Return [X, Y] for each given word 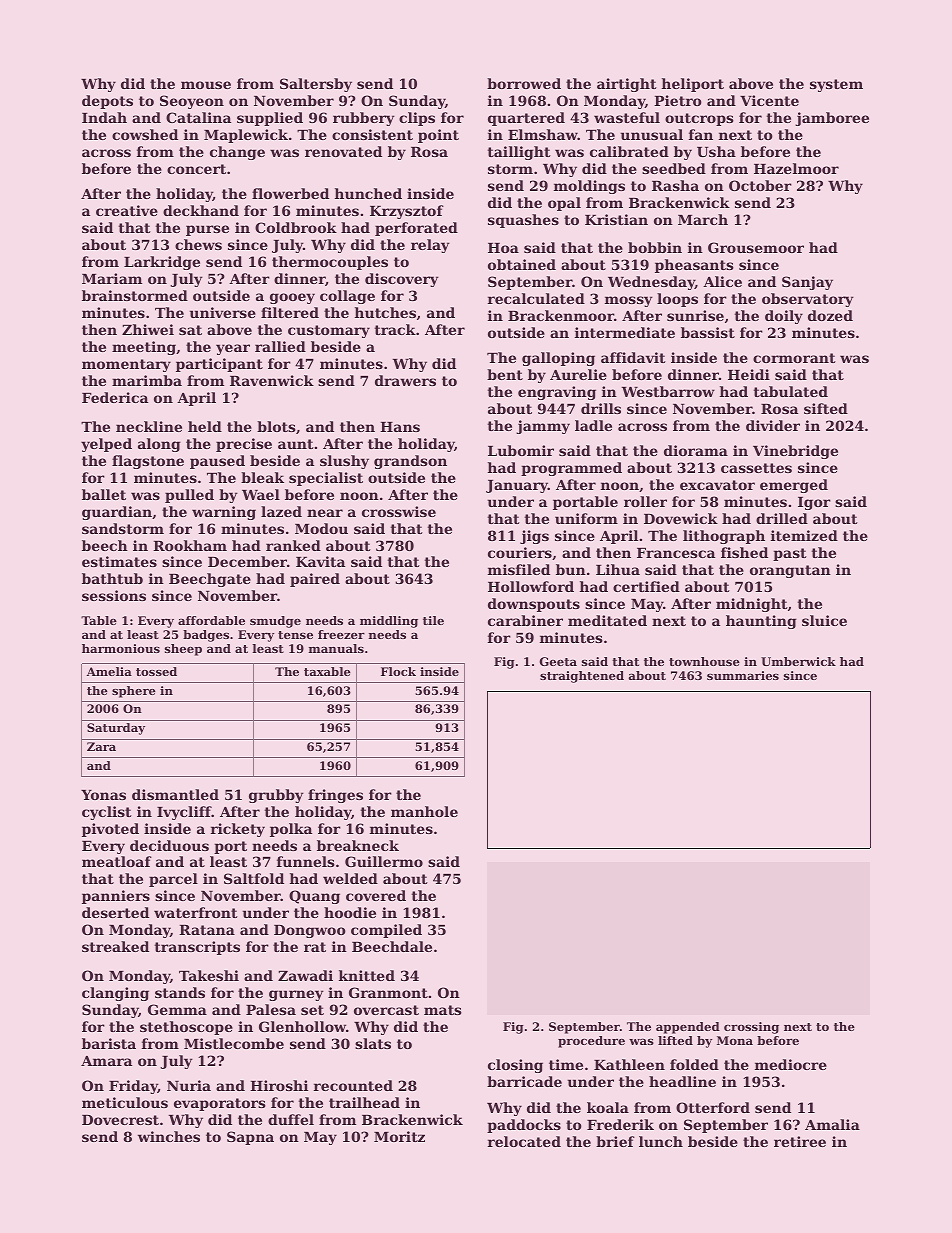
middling [389, 622]
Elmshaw [543, 134]
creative [127, 210]
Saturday [116, 729]
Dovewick [681, 518]
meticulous [125, 1102]
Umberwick [798, 661]
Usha [716, 151]
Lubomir [521, 450]
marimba [147, 380]
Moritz [399, 1136]
